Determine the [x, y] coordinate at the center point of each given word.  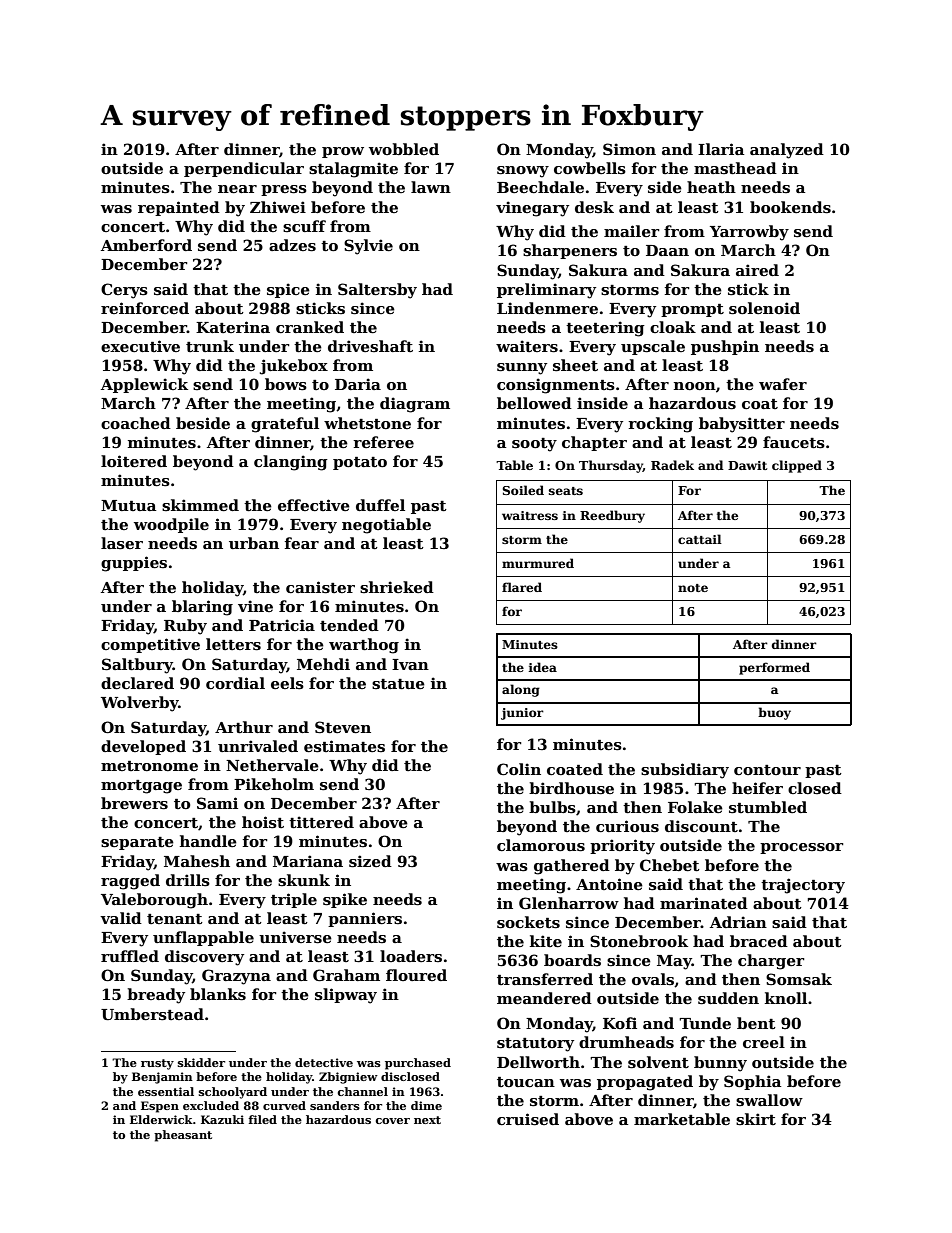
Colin [519, 769]
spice [288, 290]
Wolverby [140, 704]
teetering [605, 329]
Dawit [747, 465]
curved [284, 1105]
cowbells [590, 168]
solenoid [764, 308]
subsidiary [685, 771]
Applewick [144, 385]
